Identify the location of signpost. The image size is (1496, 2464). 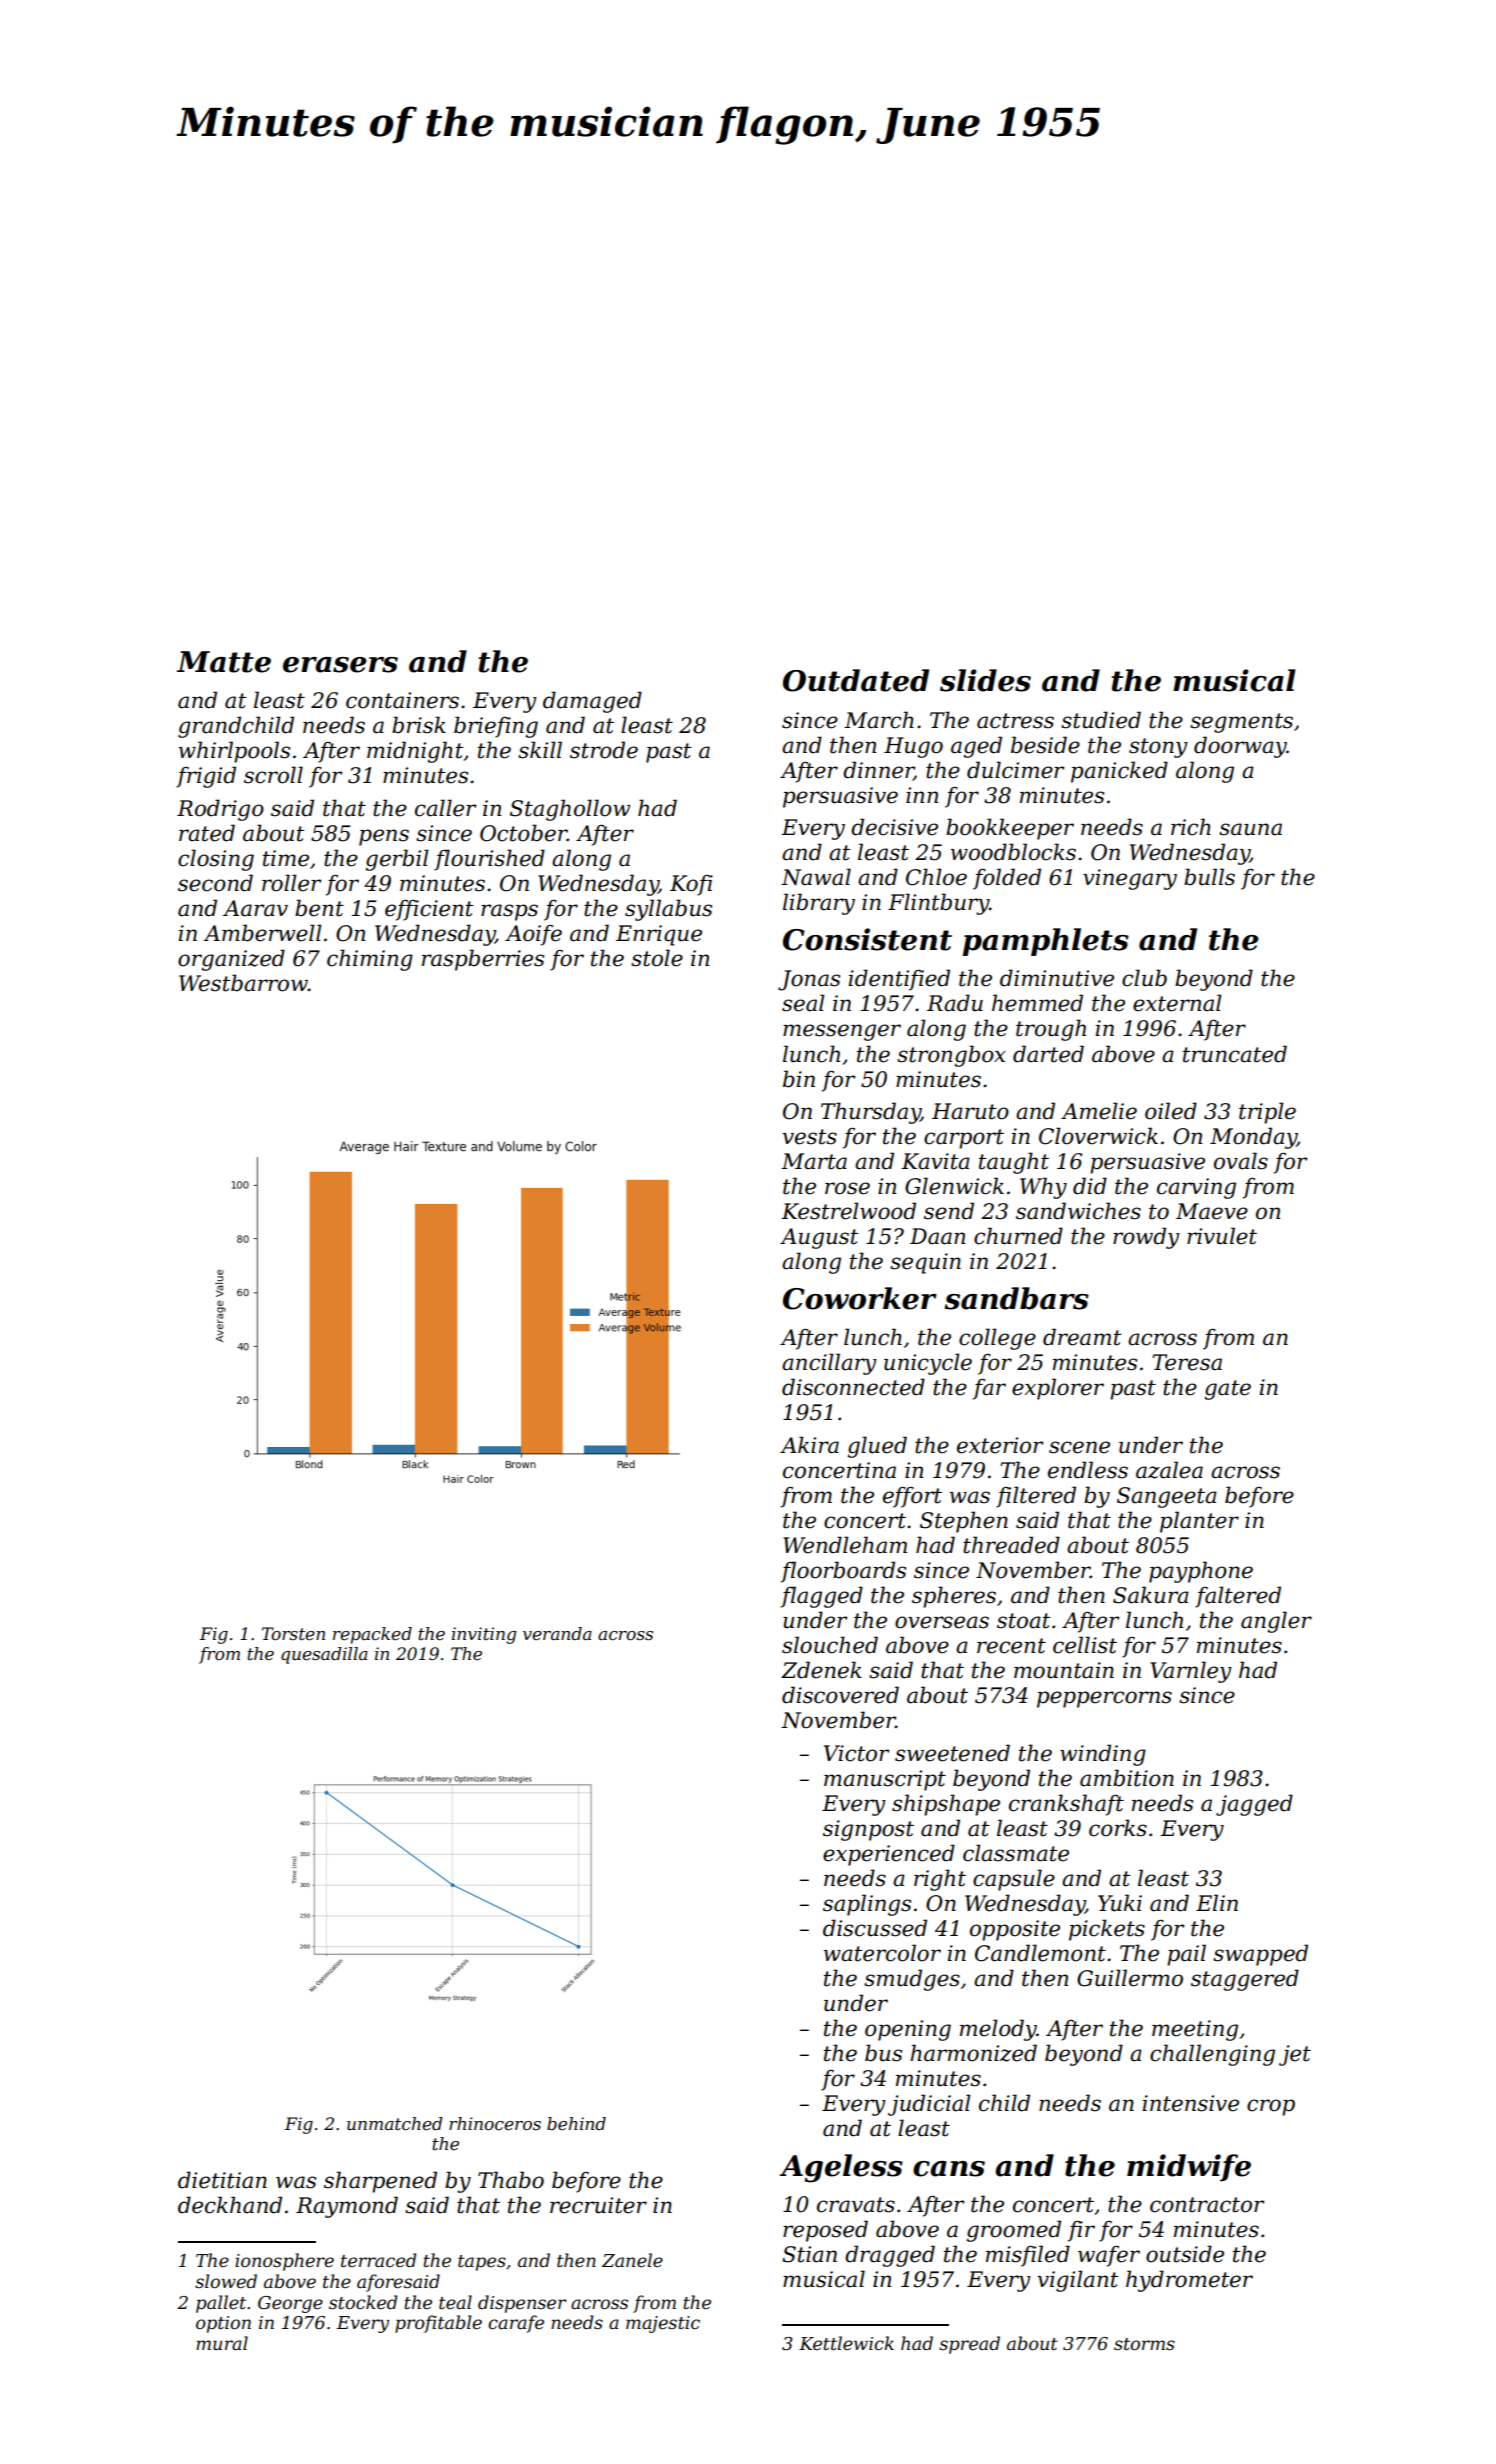
(868, 1830).
